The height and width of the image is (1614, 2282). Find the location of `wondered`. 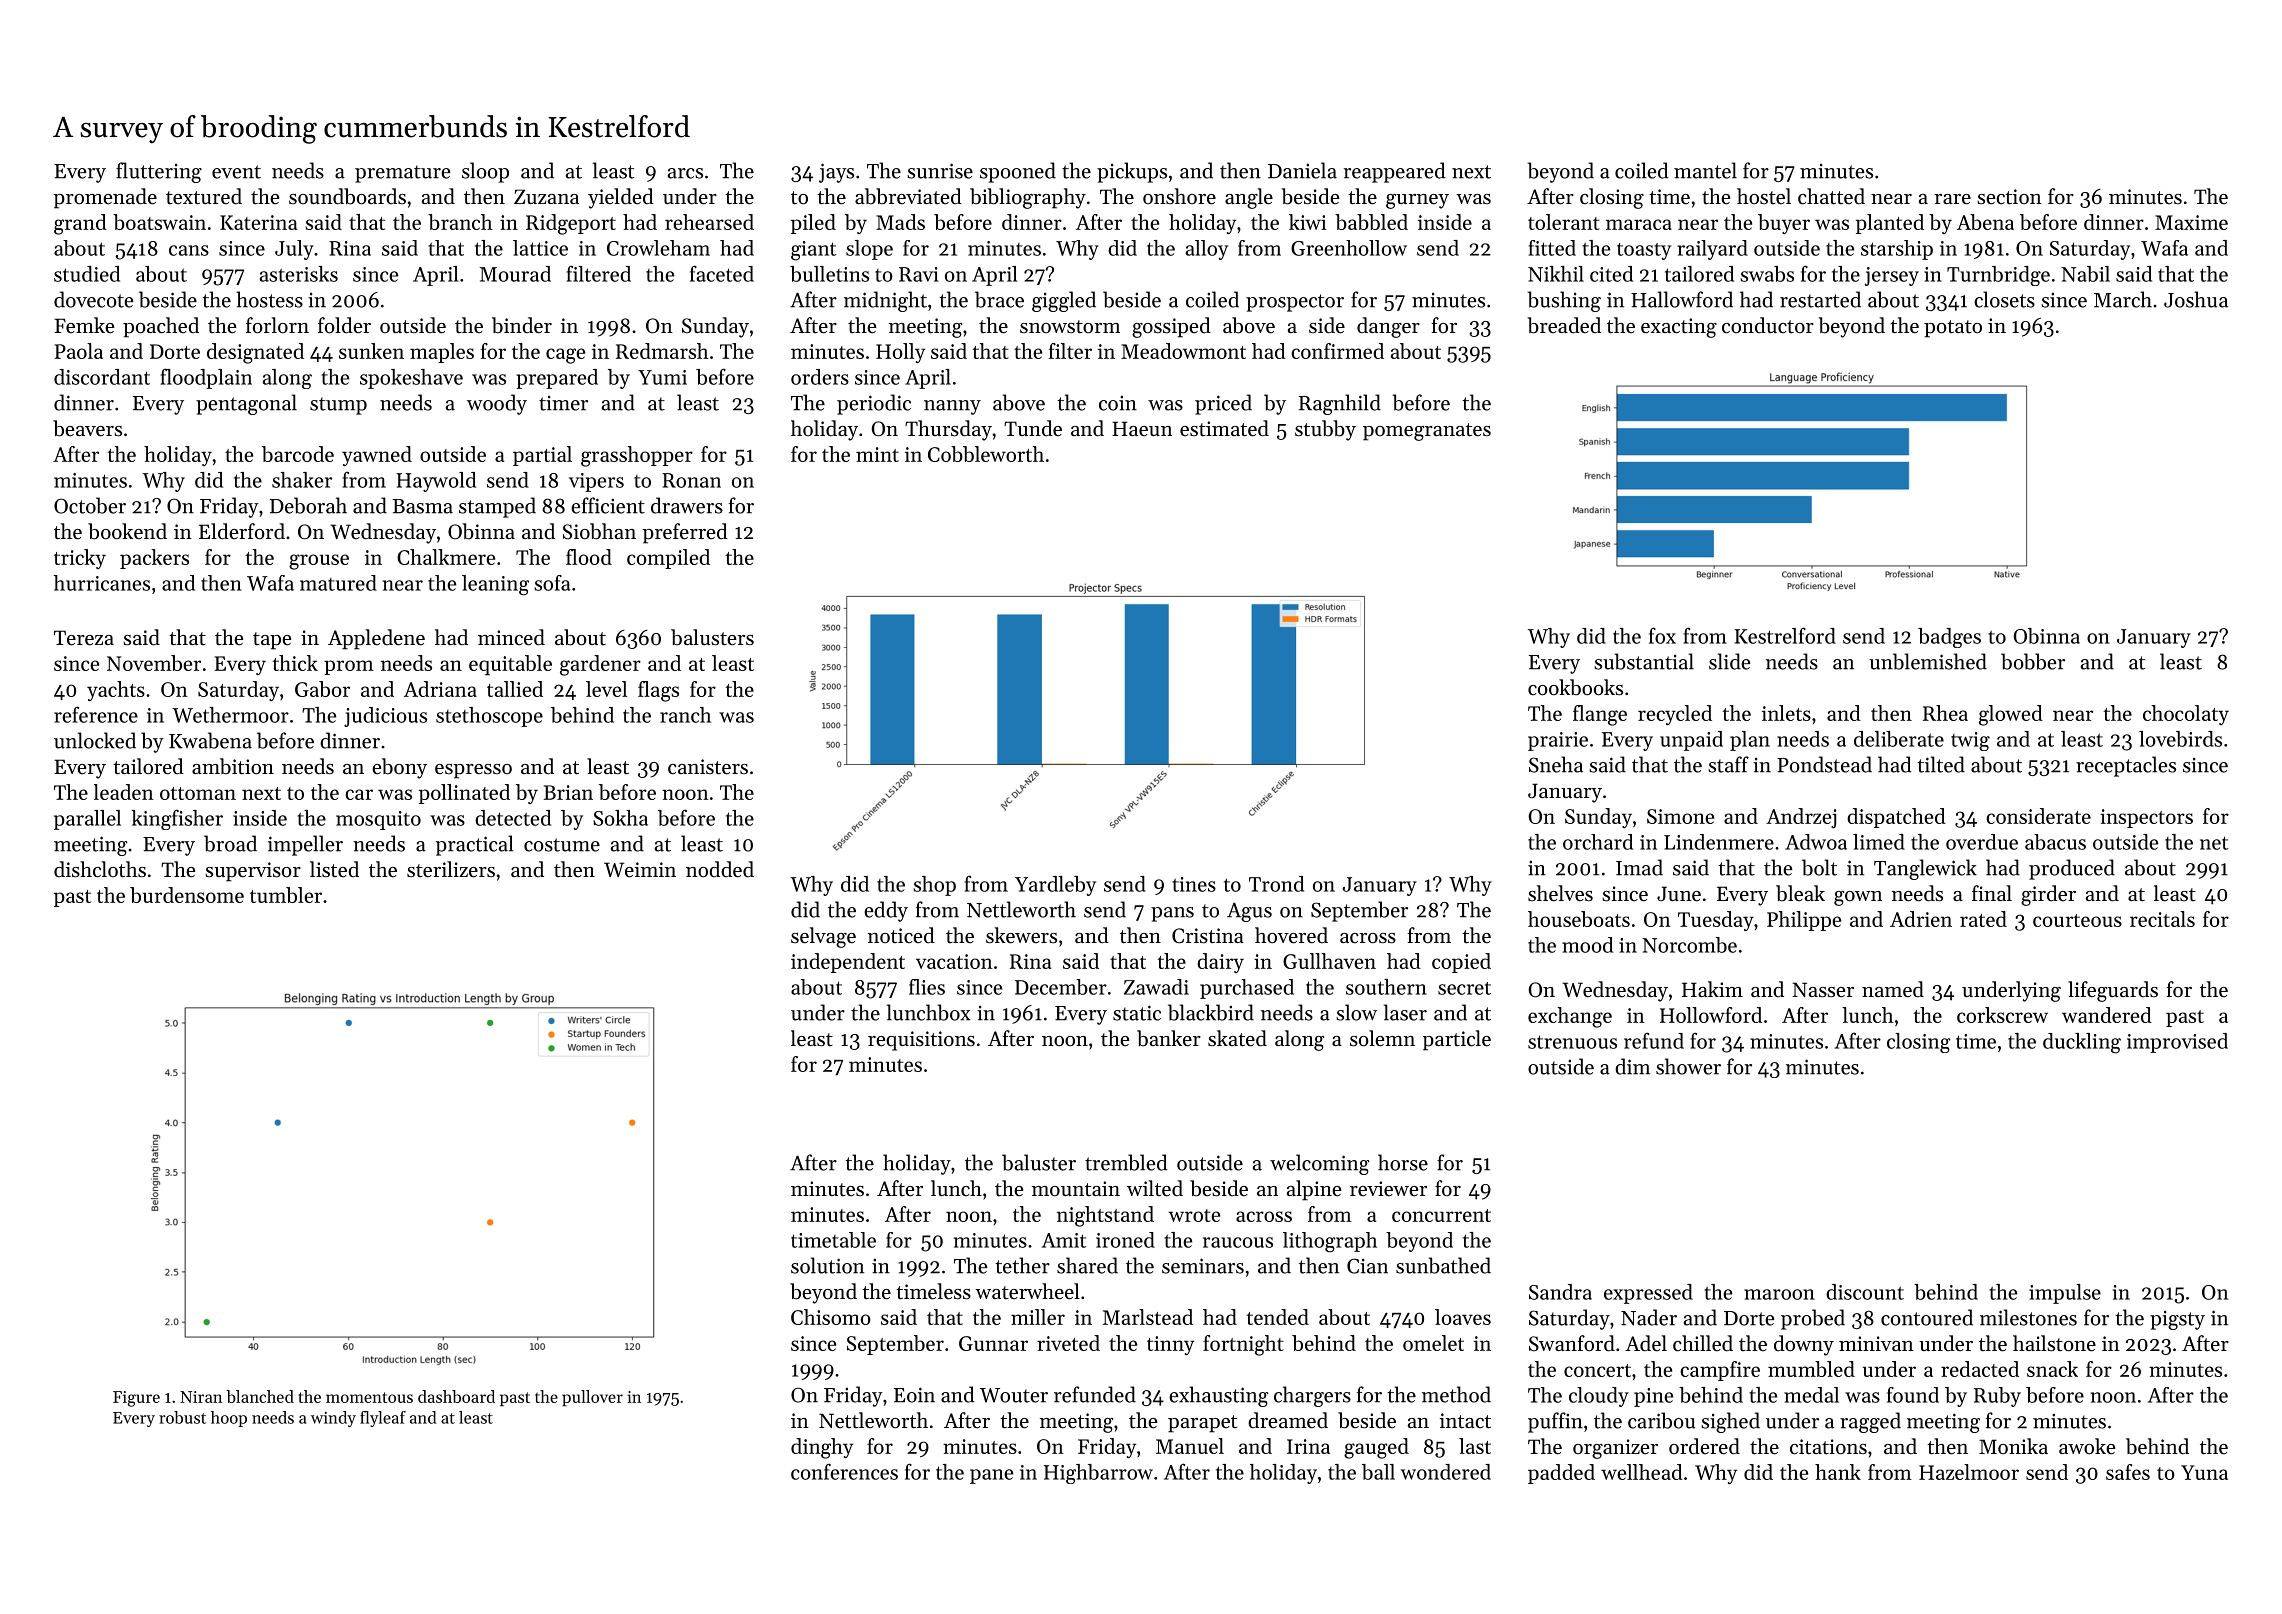

wondered is located at coordinates (1446, 1472).
